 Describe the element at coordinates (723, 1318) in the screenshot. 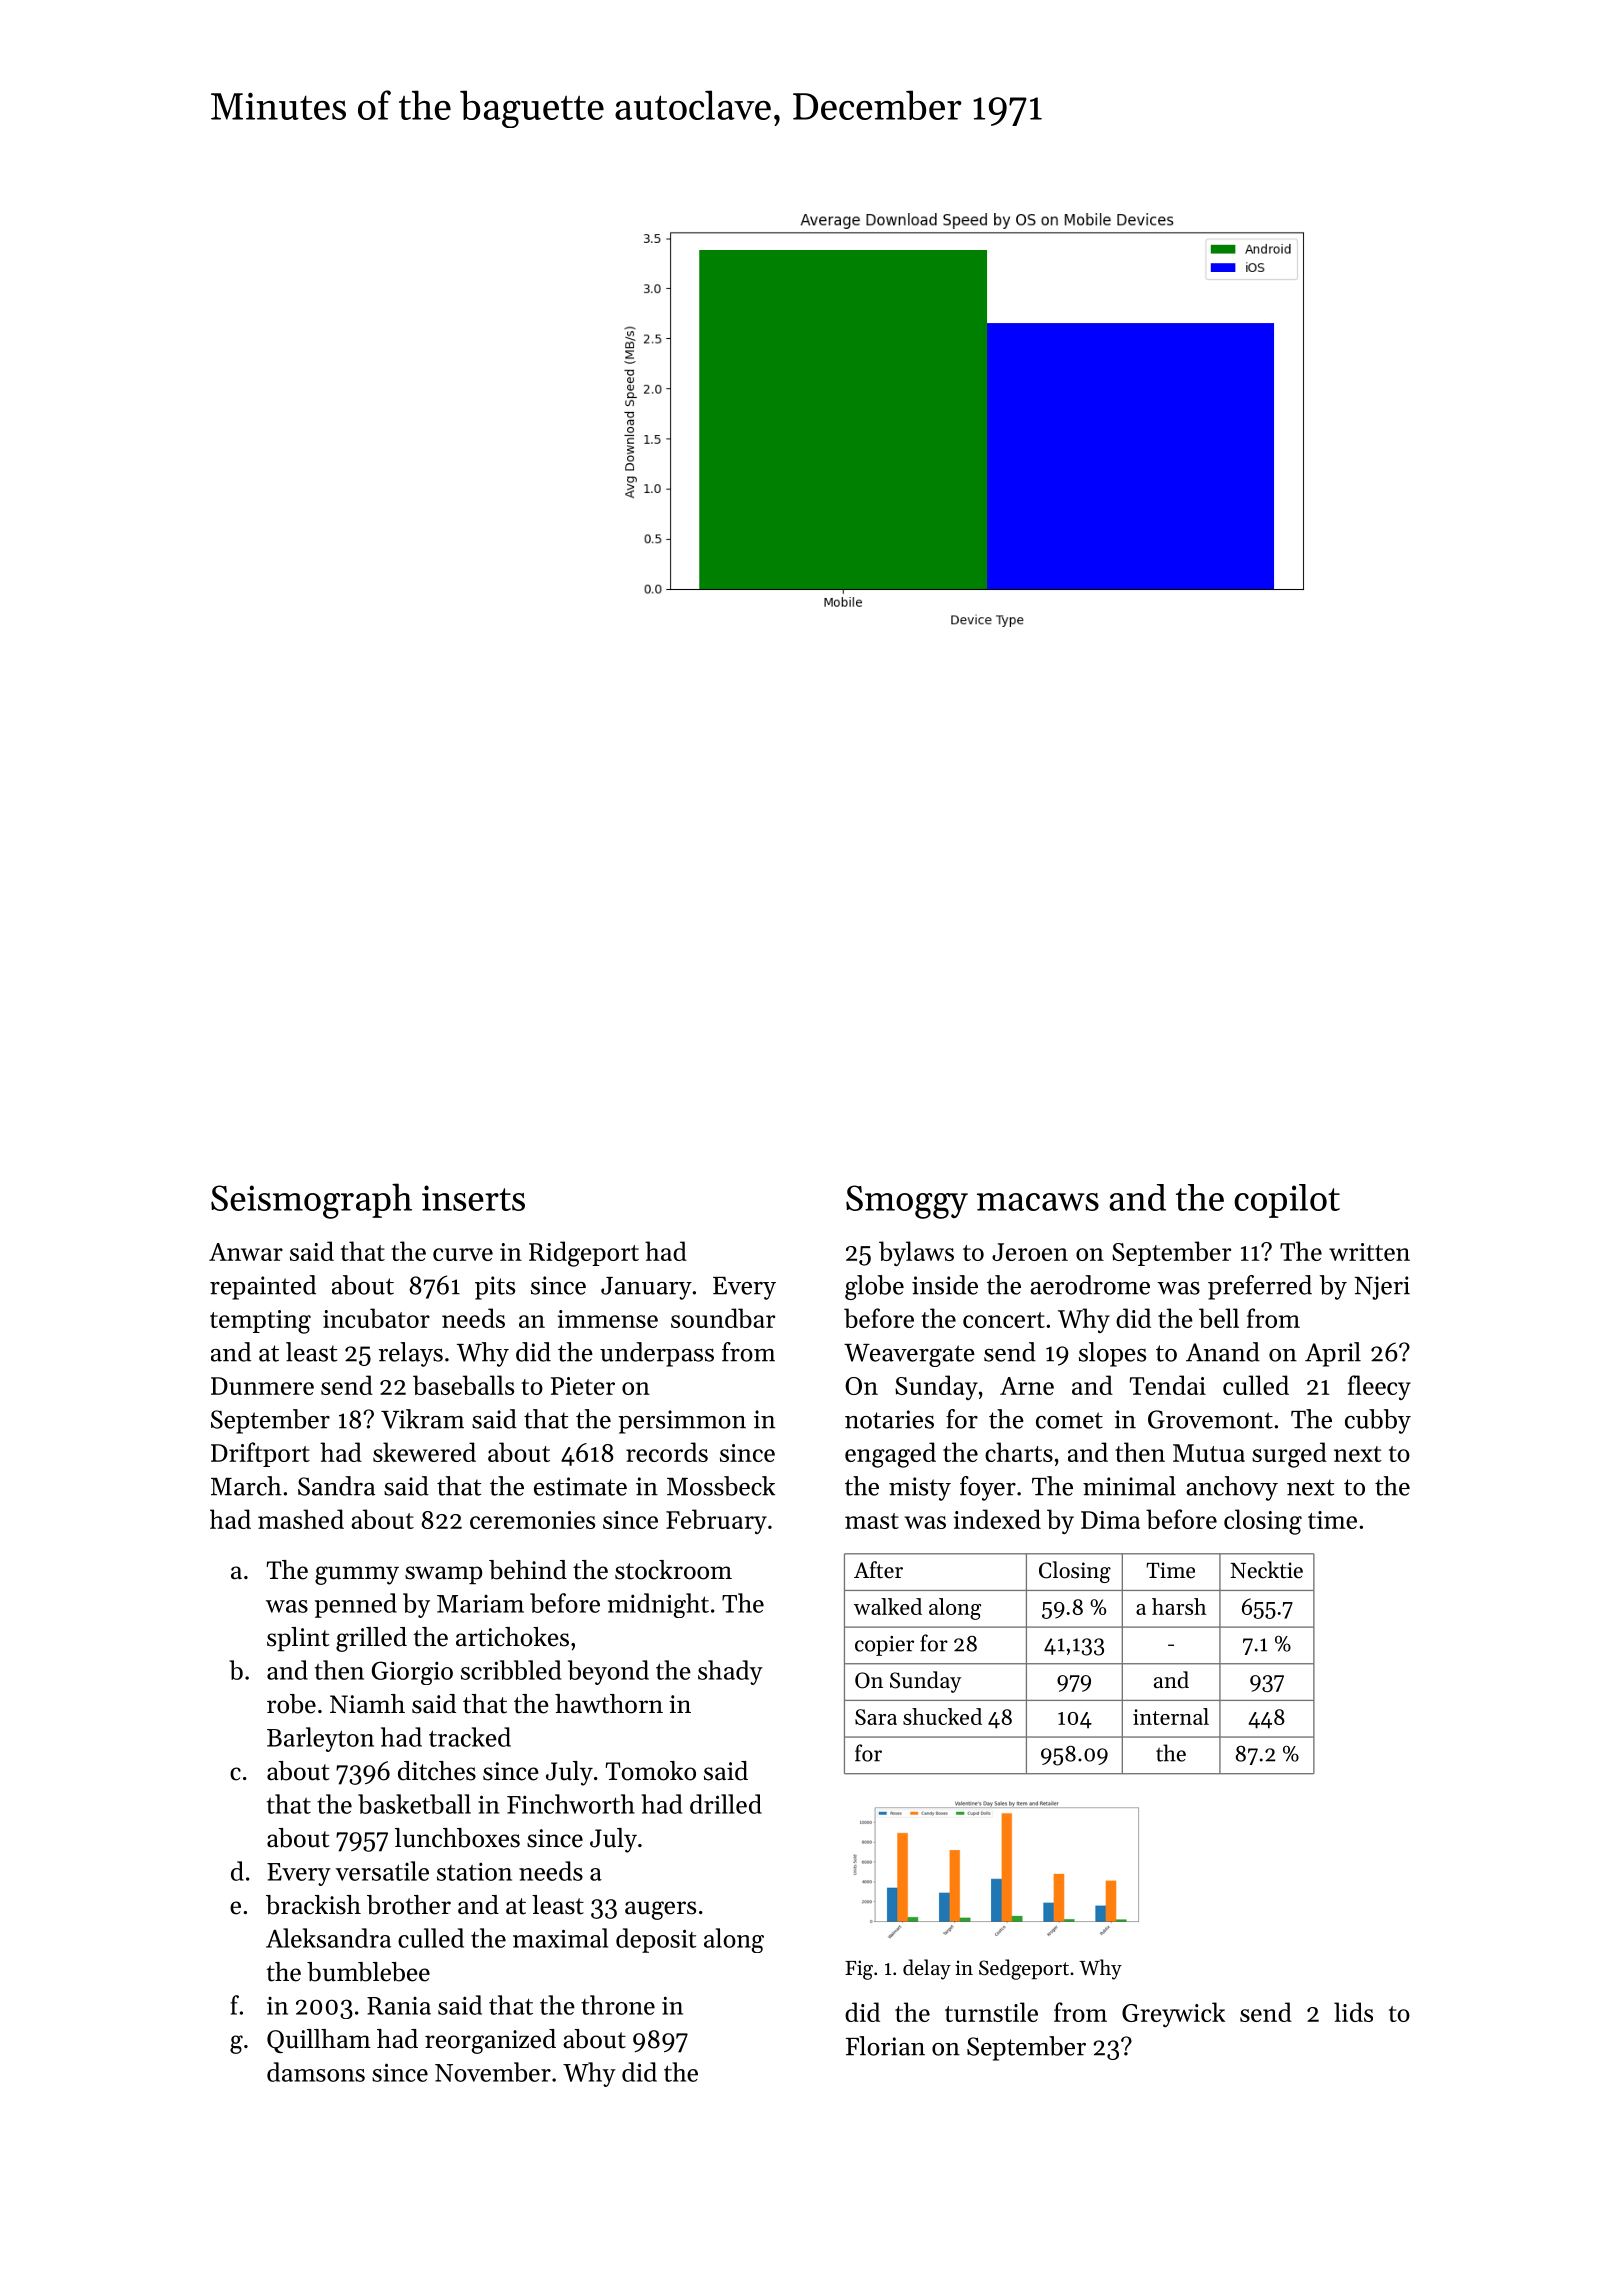

I see `soundbar` at that location.
